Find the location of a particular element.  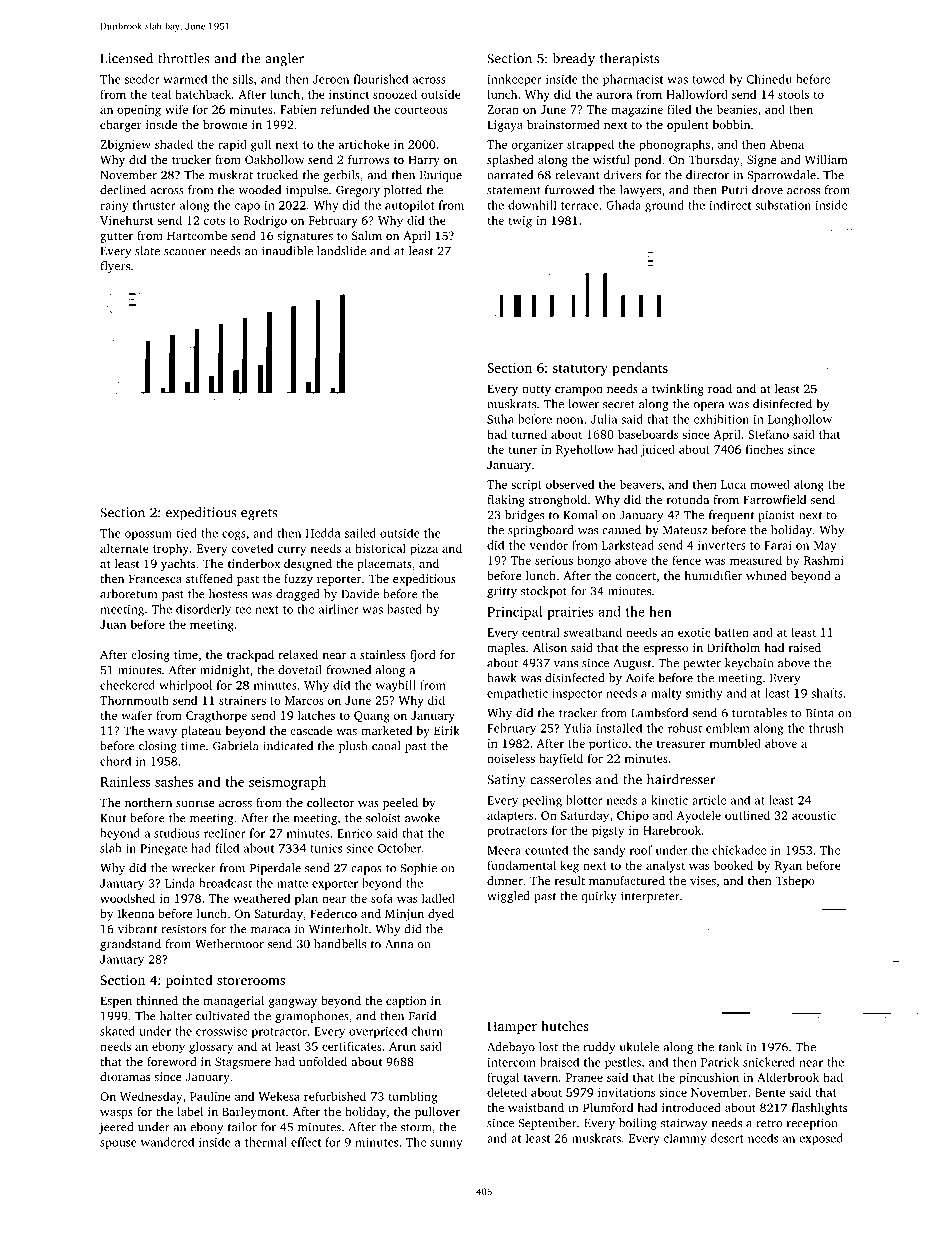

wandered is located at coordinates (167, 1142).
